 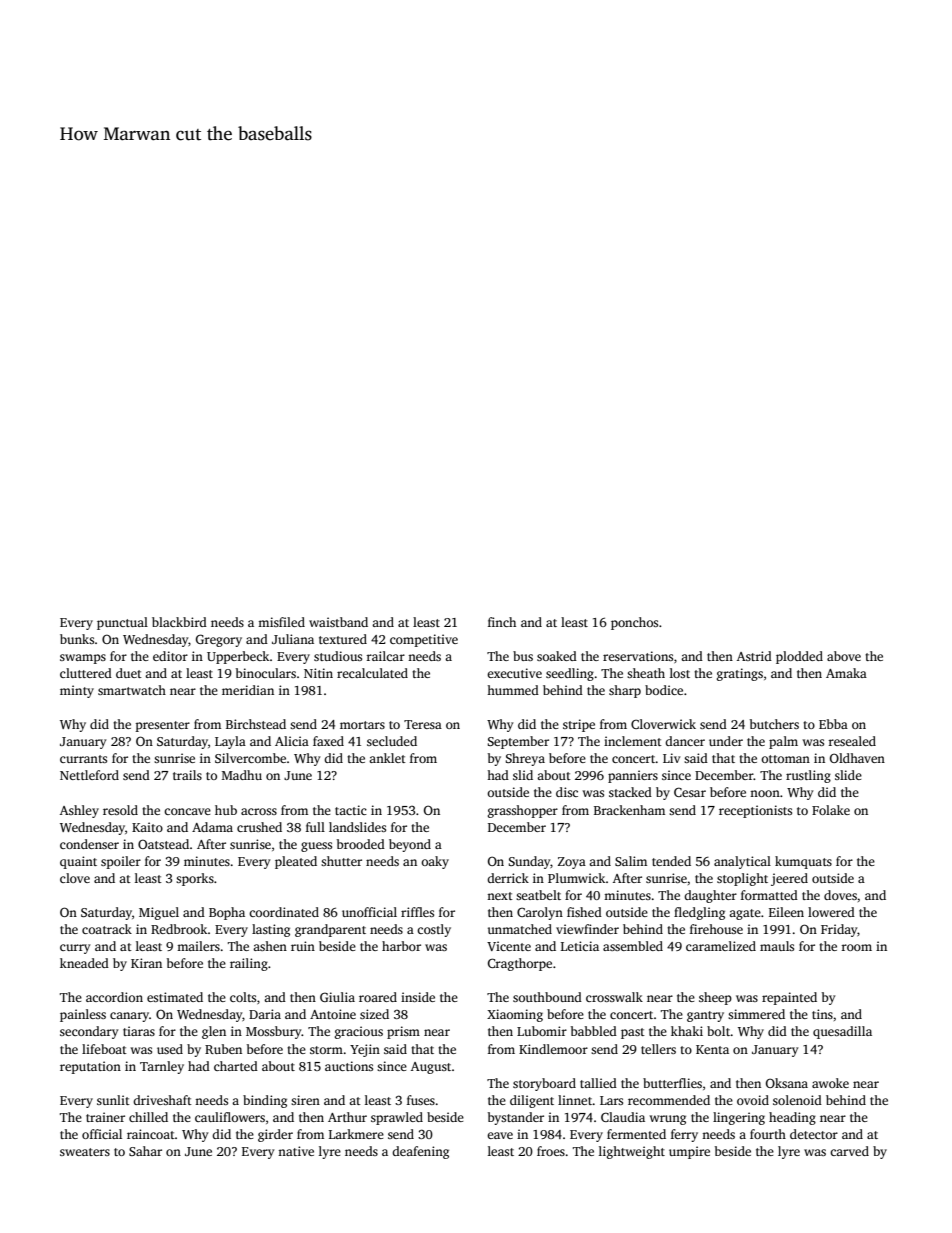 I want to click on executive, so click(x=514, y=673).
